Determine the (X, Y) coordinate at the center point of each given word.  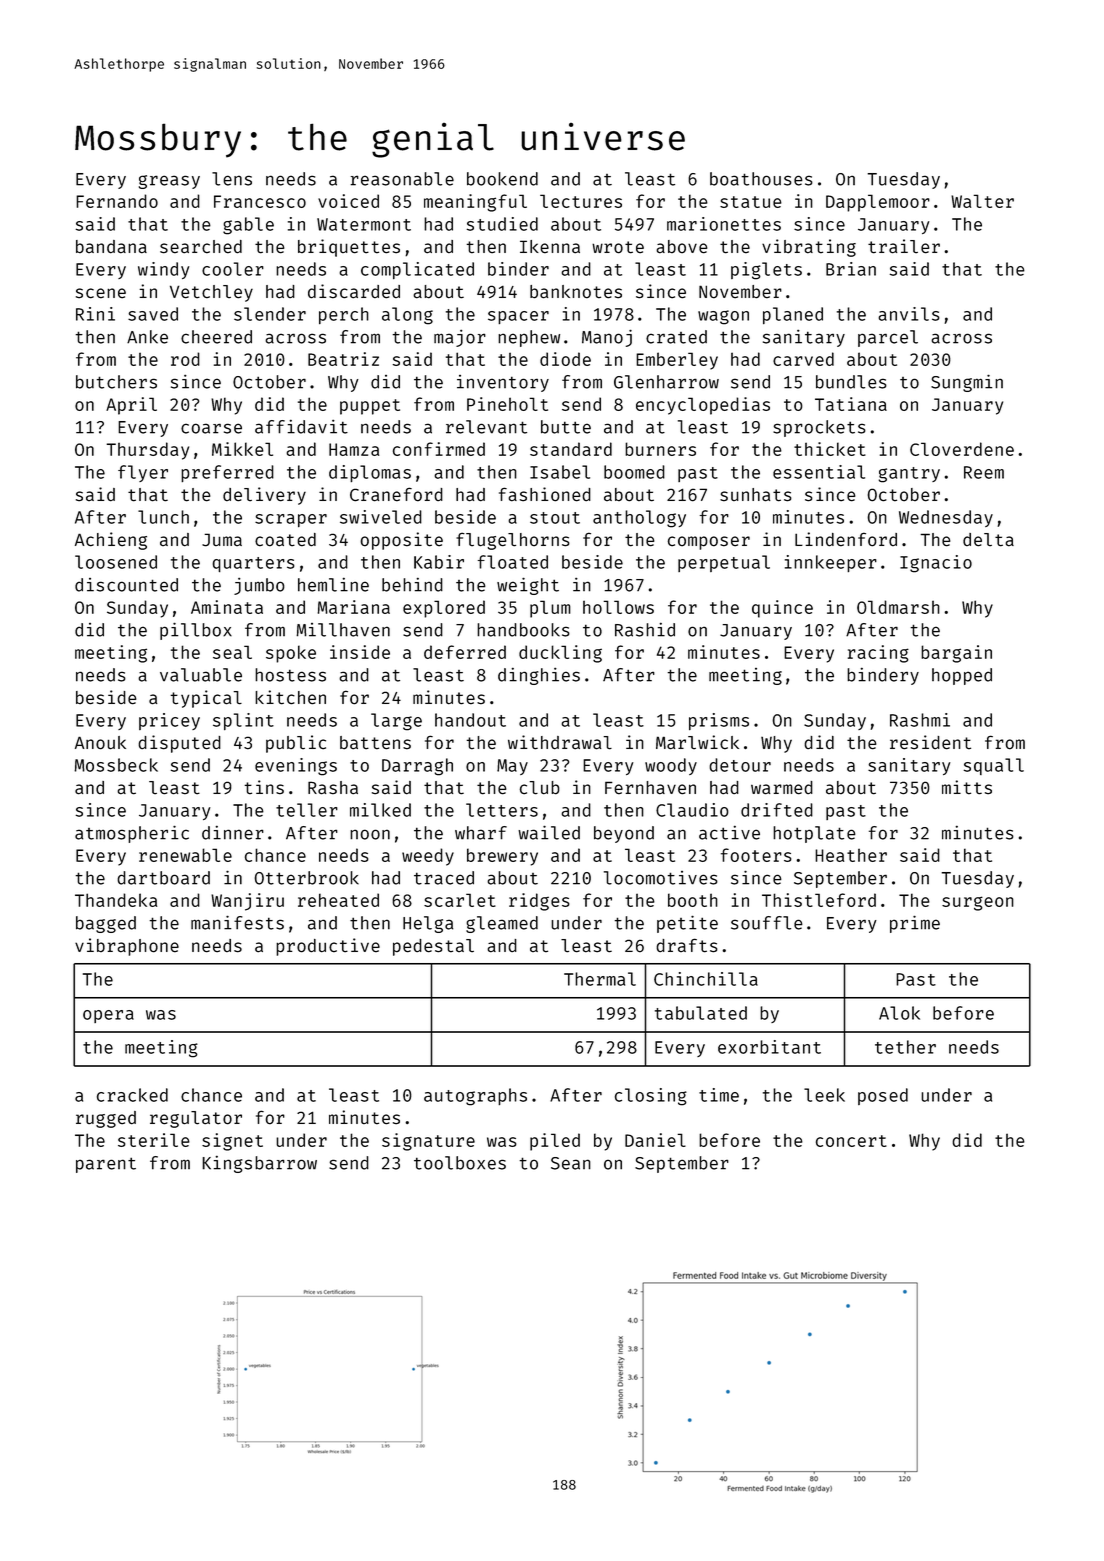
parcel (888, 338)
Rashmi (920, 720)
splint (243, 721)
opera (108, 1016)
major (460, 338)
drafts (687, 945)
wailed (549, 833)
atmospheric (132, 834)
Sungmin (967, 383)
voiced (348, 201)
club (540, 788)
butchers (116, 382)
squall (994, 766)
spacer (518, 317)
